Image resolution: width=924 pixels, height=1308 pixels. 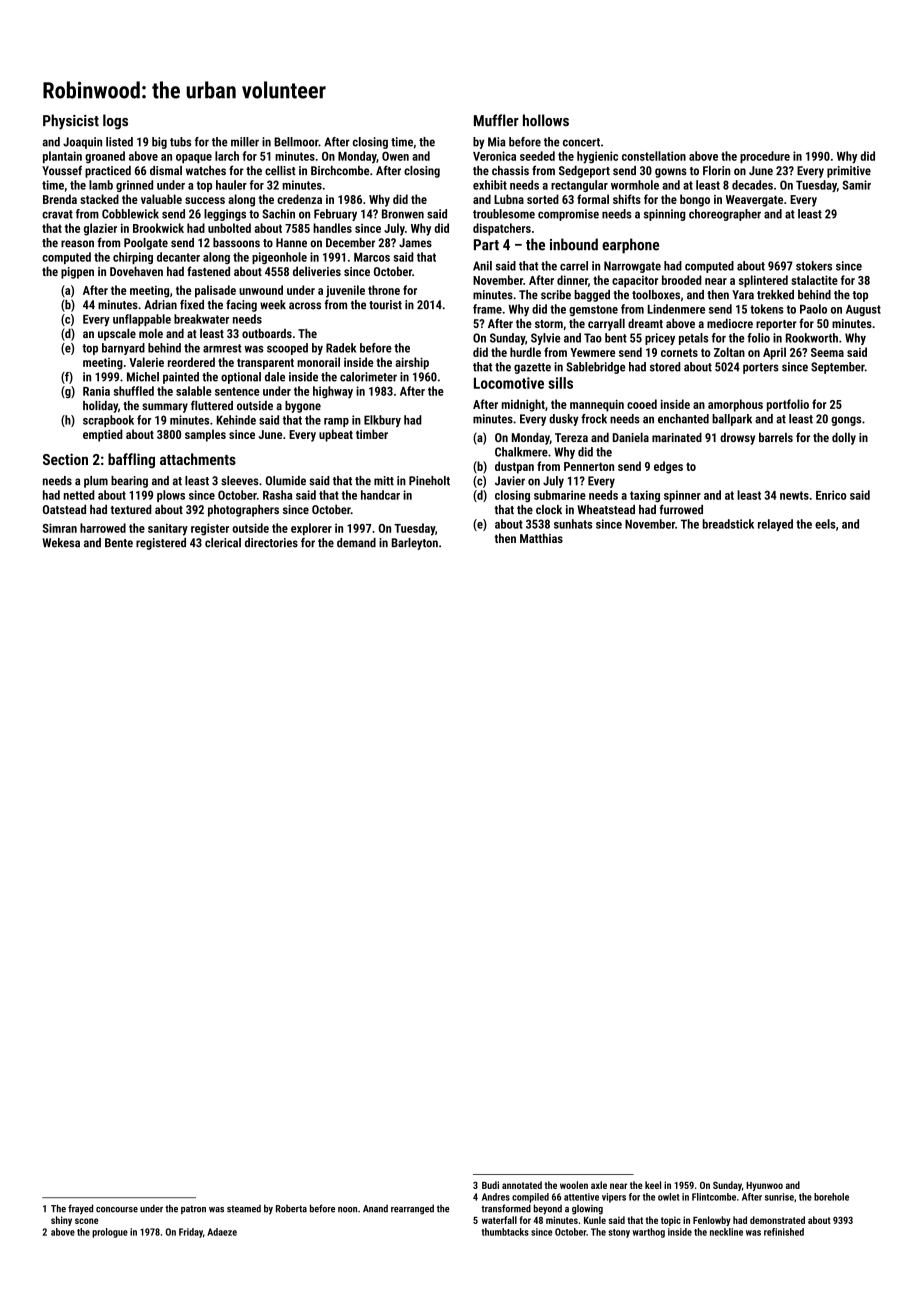 What do you see at coordinates (831, 495) in the screenshot?
I see `Enrico` at bounding box center [831, 495].
